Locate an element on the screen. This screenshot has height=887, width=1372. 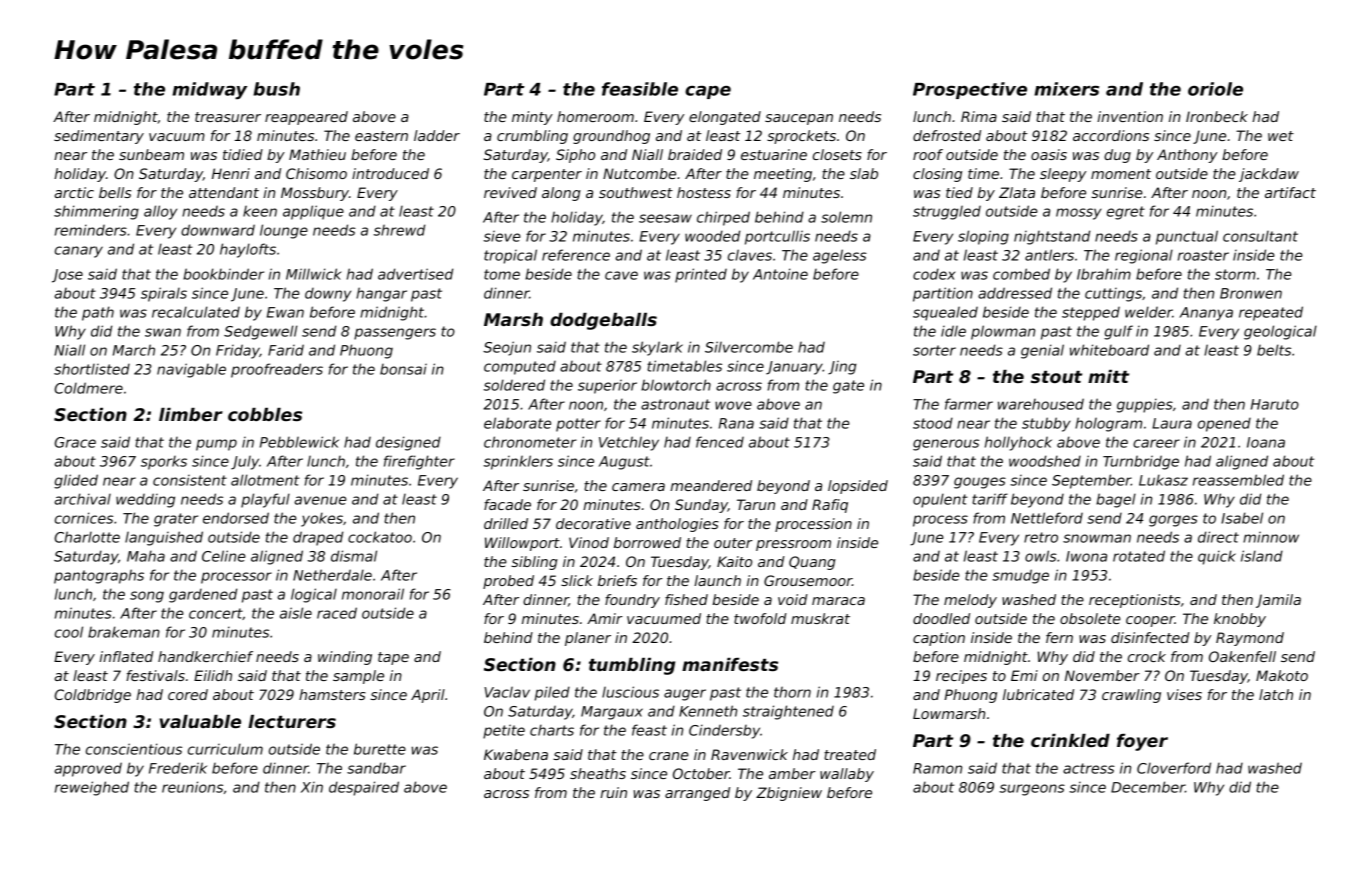
cave is located at coordinates (621, 275).
